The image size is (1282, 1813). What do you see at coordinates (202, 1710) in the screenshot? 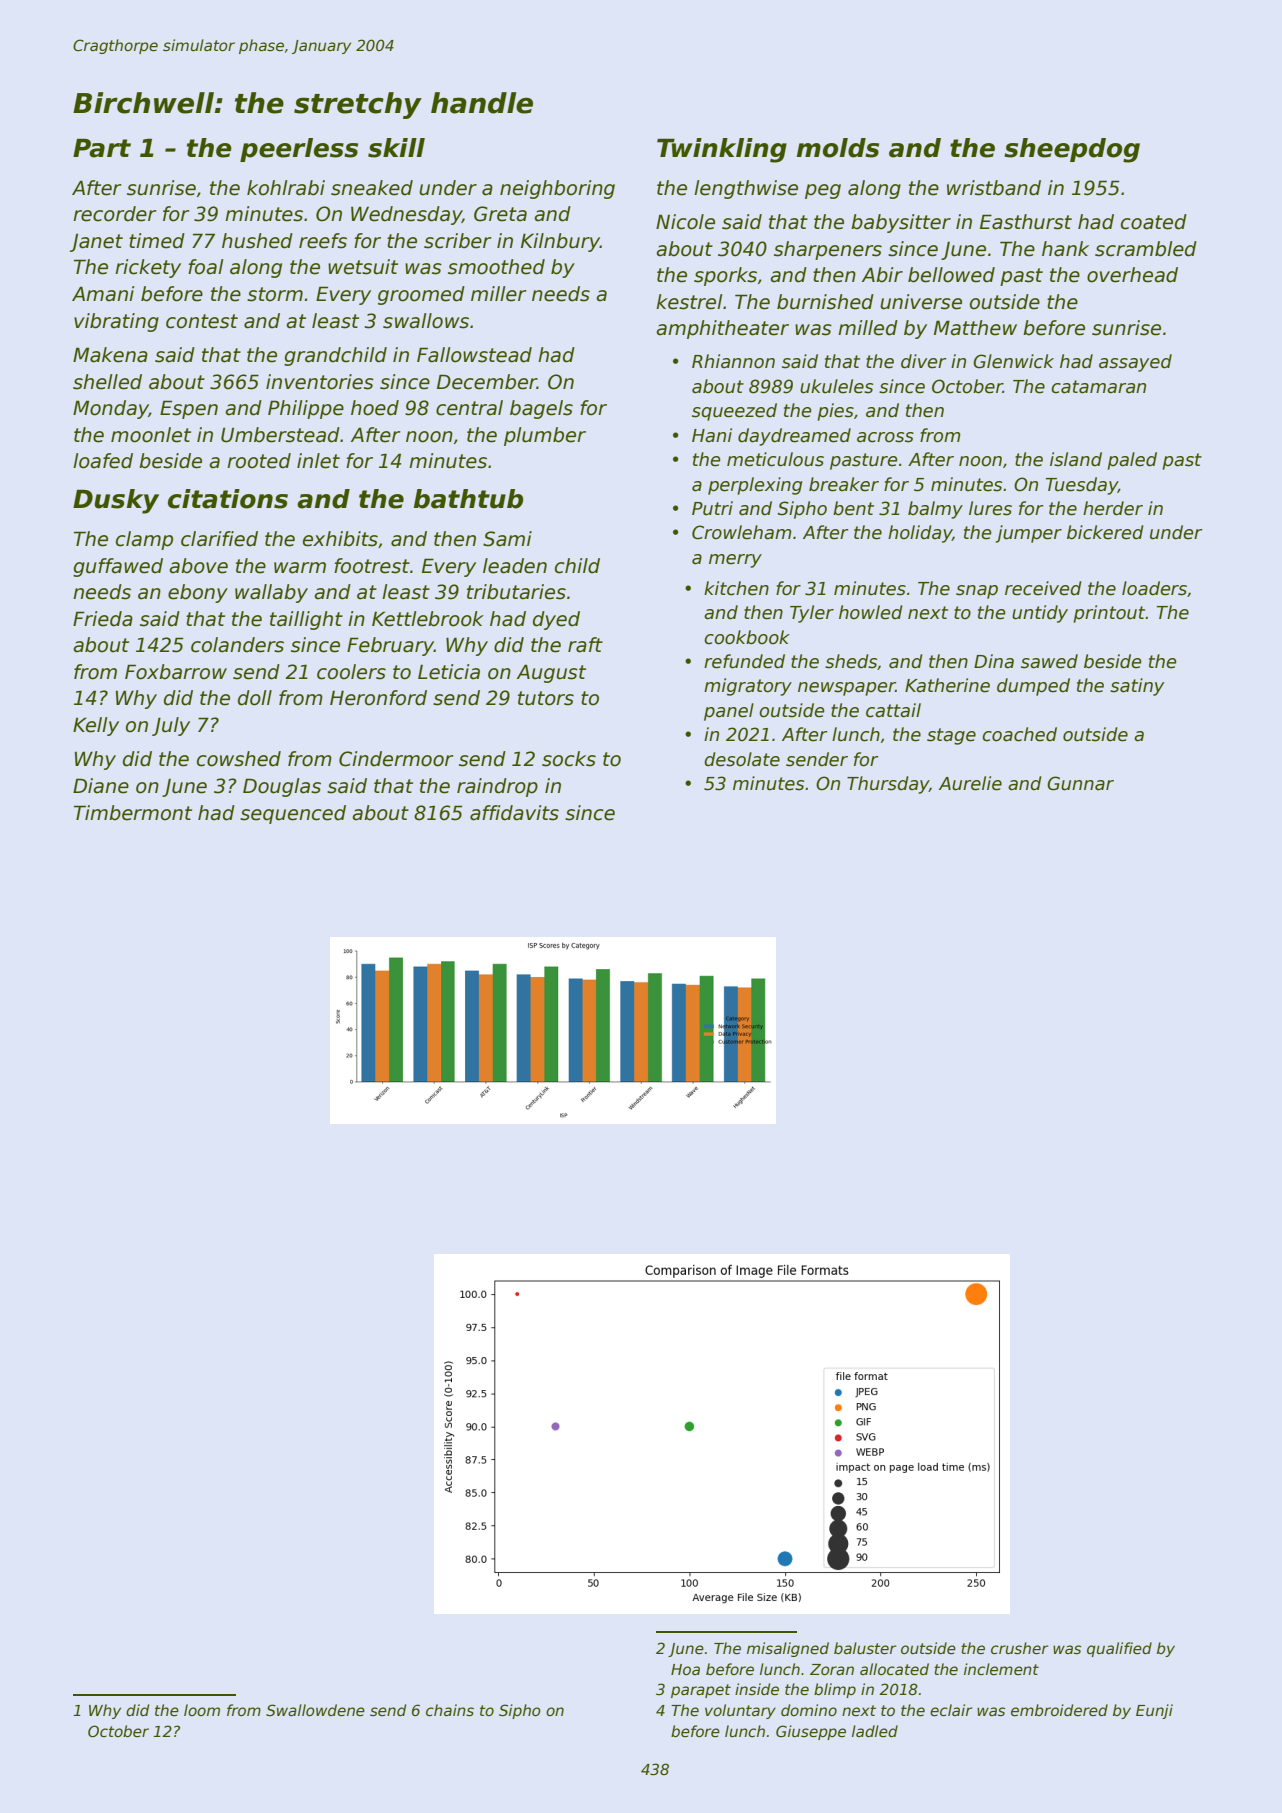
I see `loom` at bounding box center [202, 1710].
